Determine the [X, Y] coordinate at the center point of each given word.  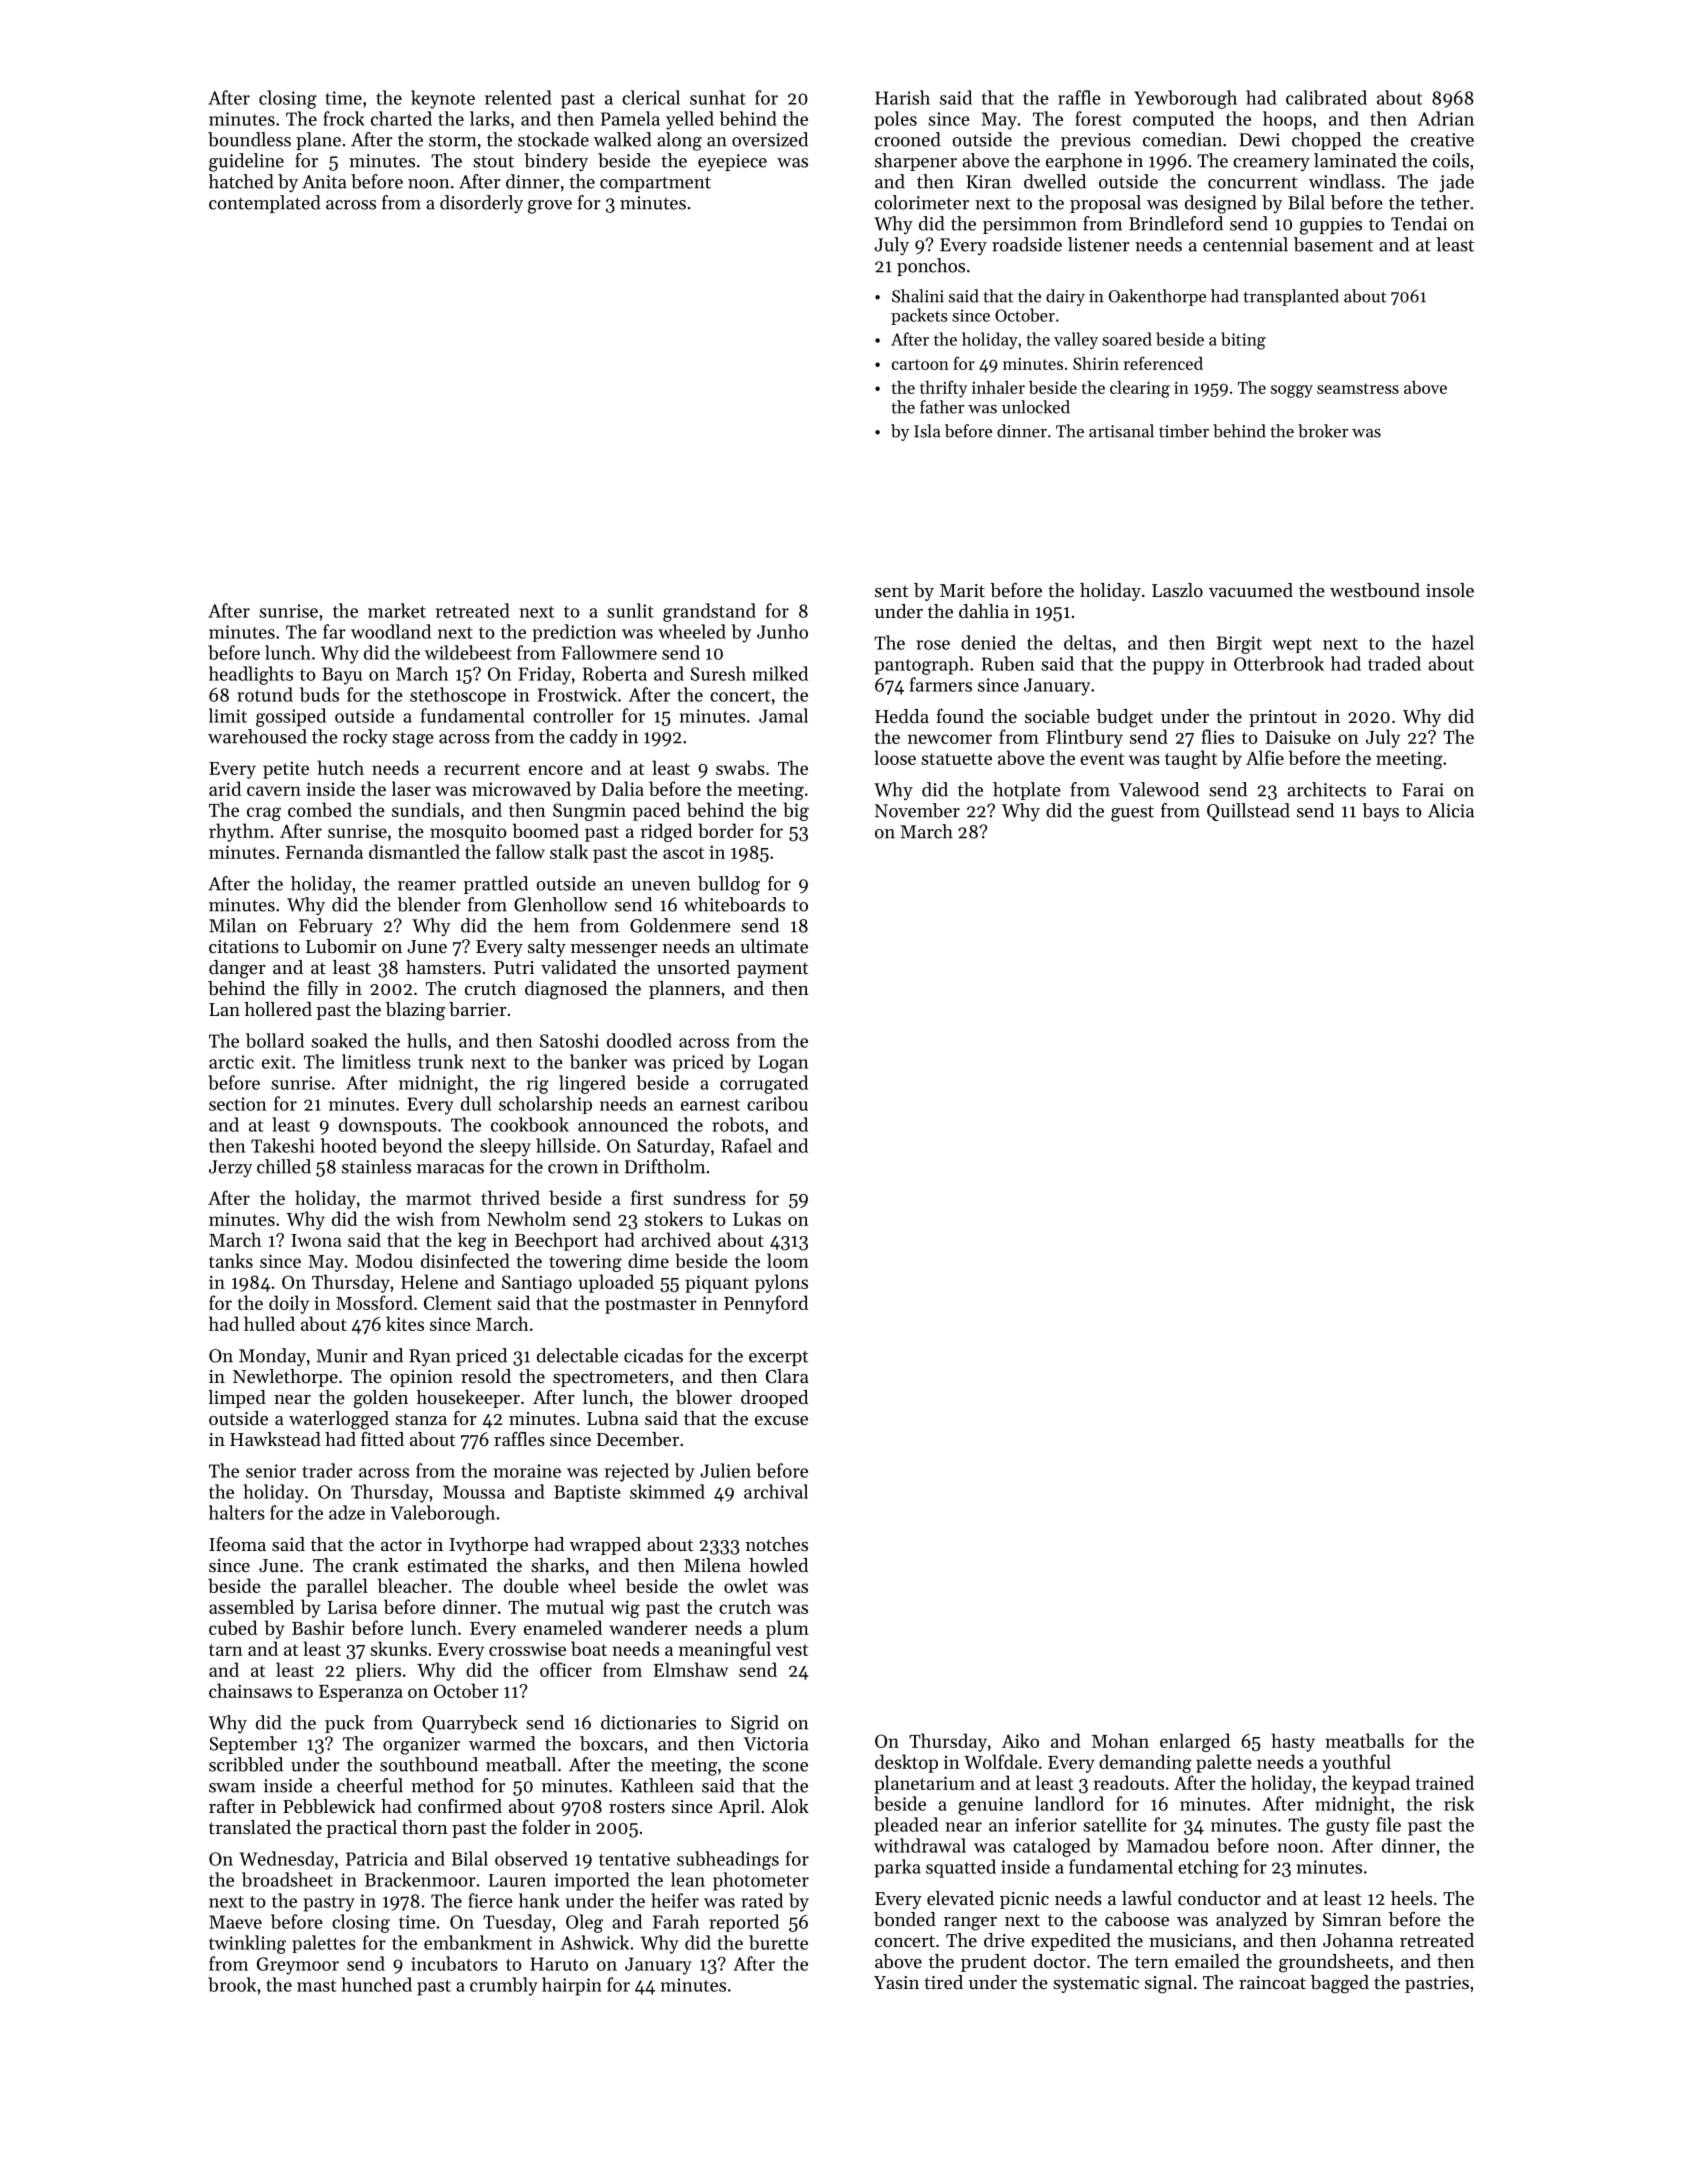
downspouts [388, 1126]
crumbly [504, 1986]
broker [1323, 431]
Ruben [1008, 663]
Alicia [1451, 810]
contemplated [265, 204]
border [726, 830]
